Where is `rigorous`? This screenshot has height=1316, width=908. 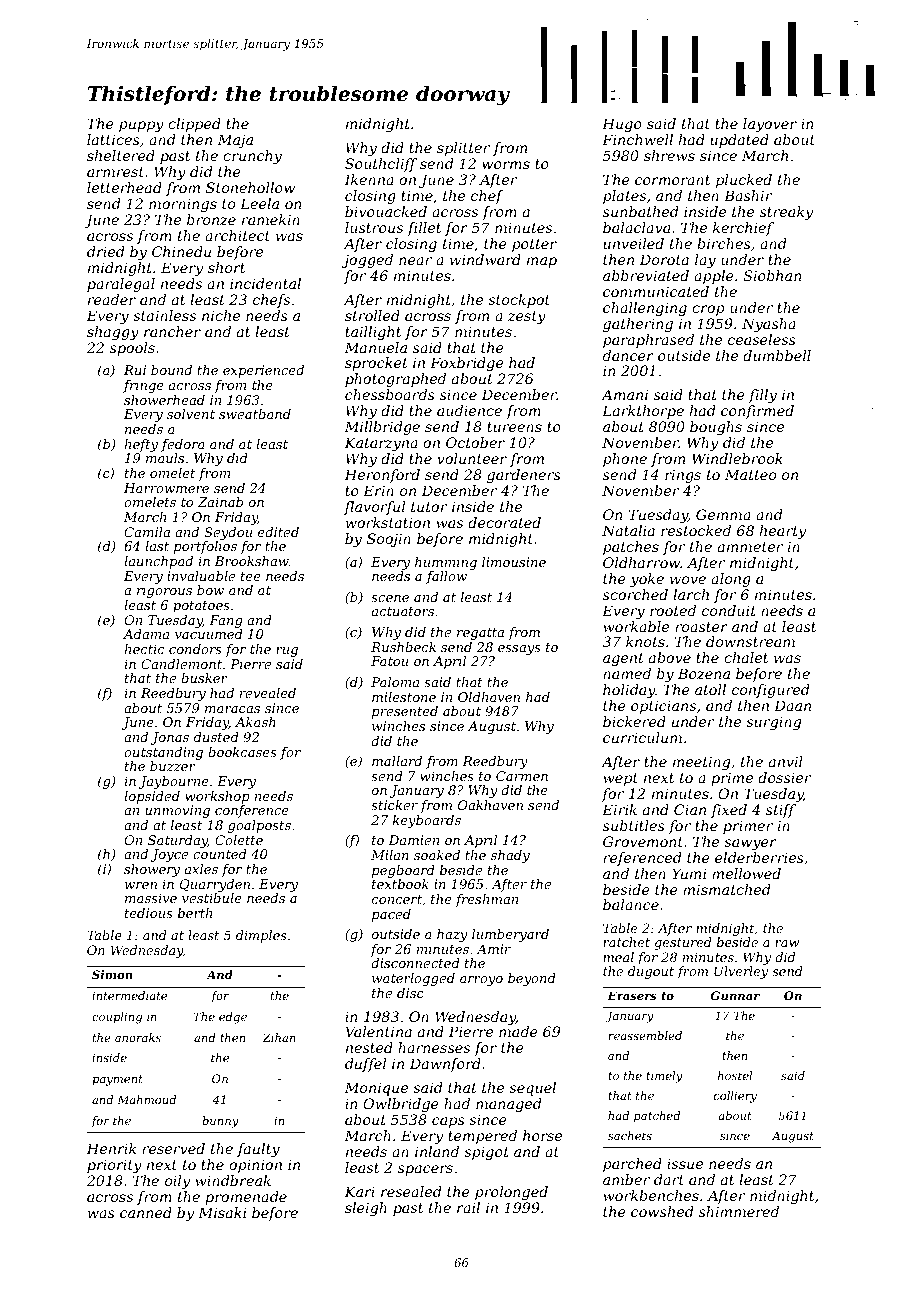 rigorous is located at coordinates (164, 591).
